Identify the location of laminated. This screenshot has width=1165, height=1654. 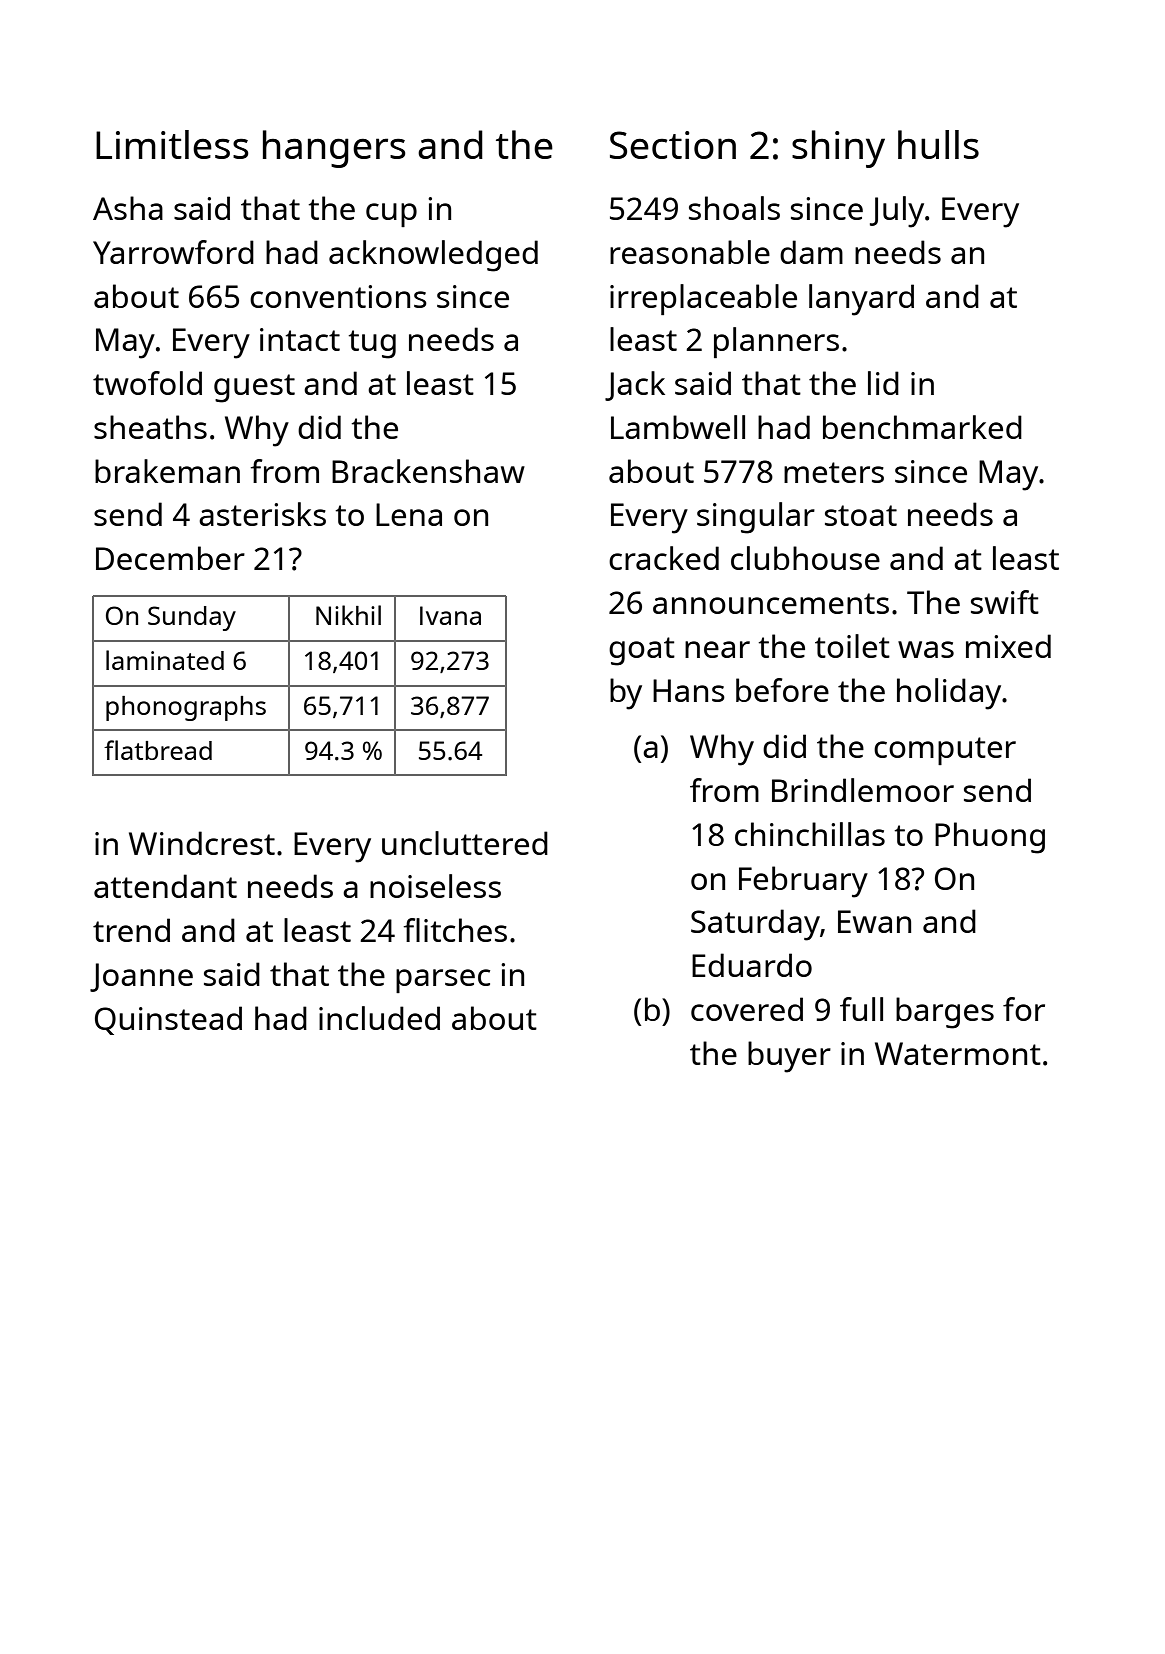
(165, 660).
